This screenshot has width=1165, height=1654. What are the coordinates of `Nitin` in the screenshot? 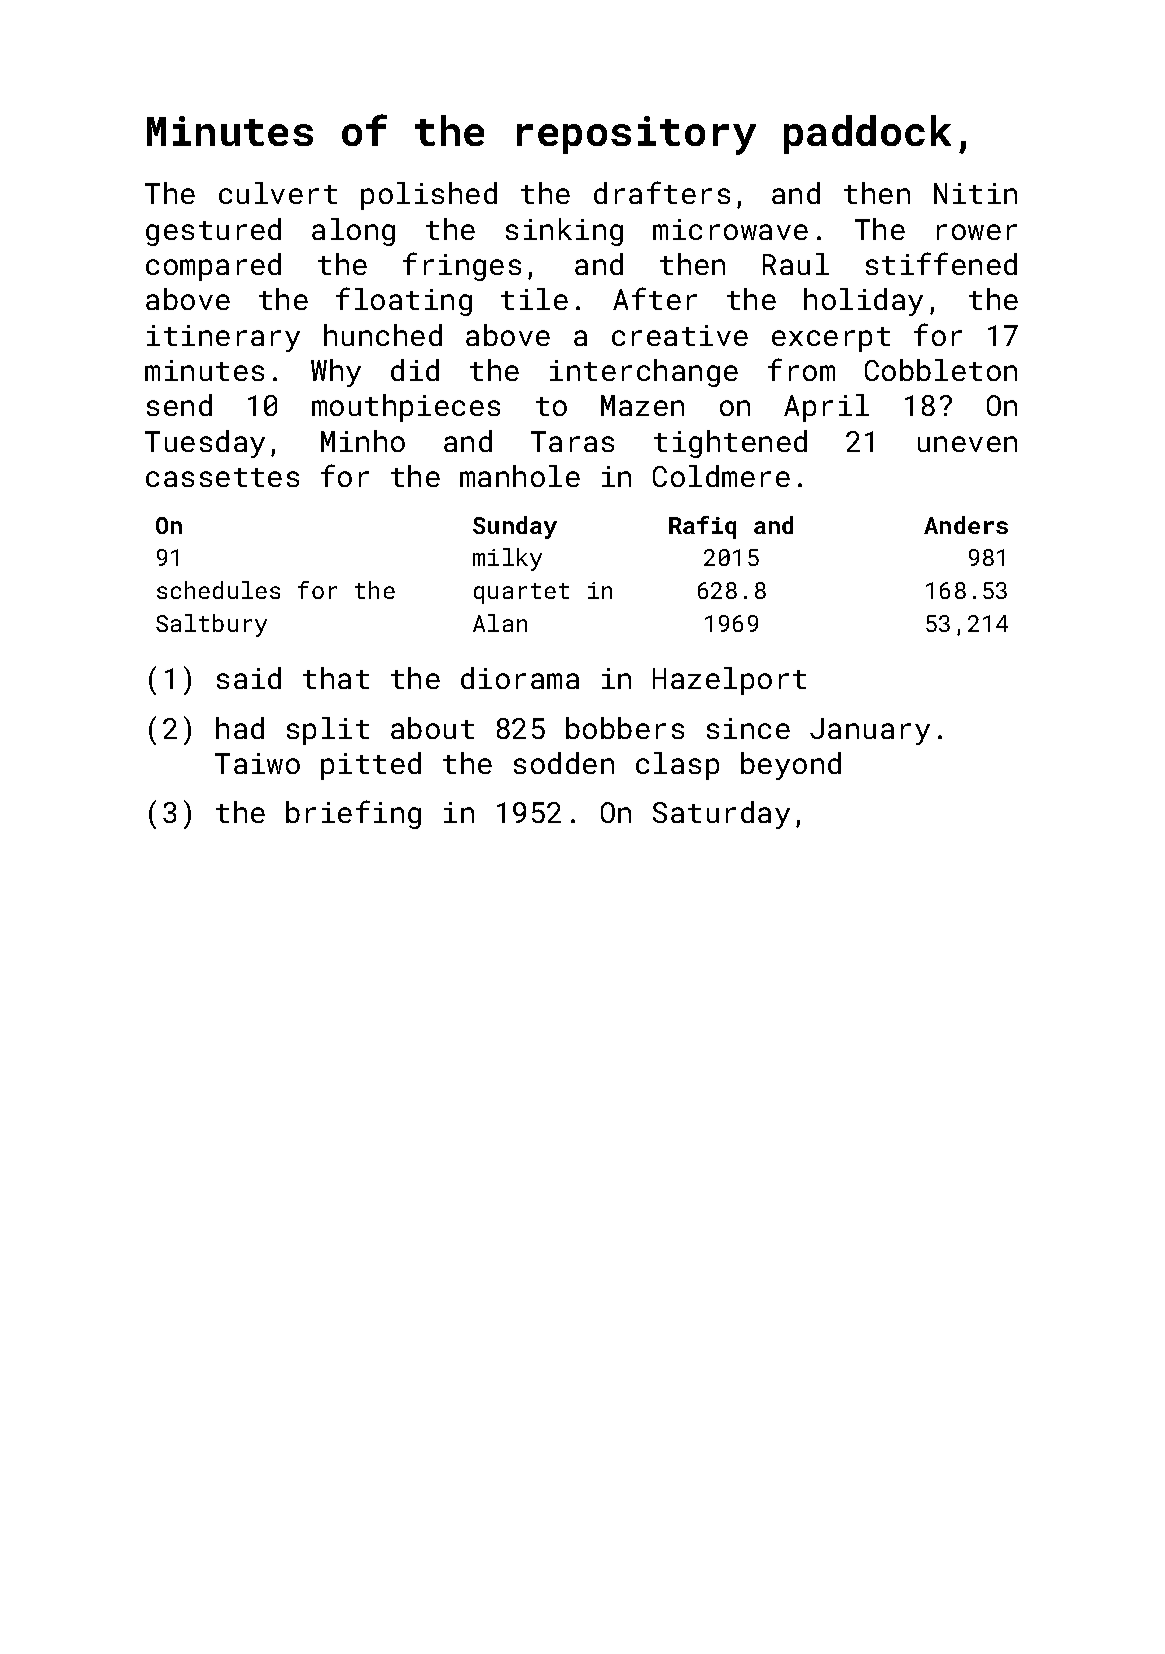 It's located at (975, 193).
